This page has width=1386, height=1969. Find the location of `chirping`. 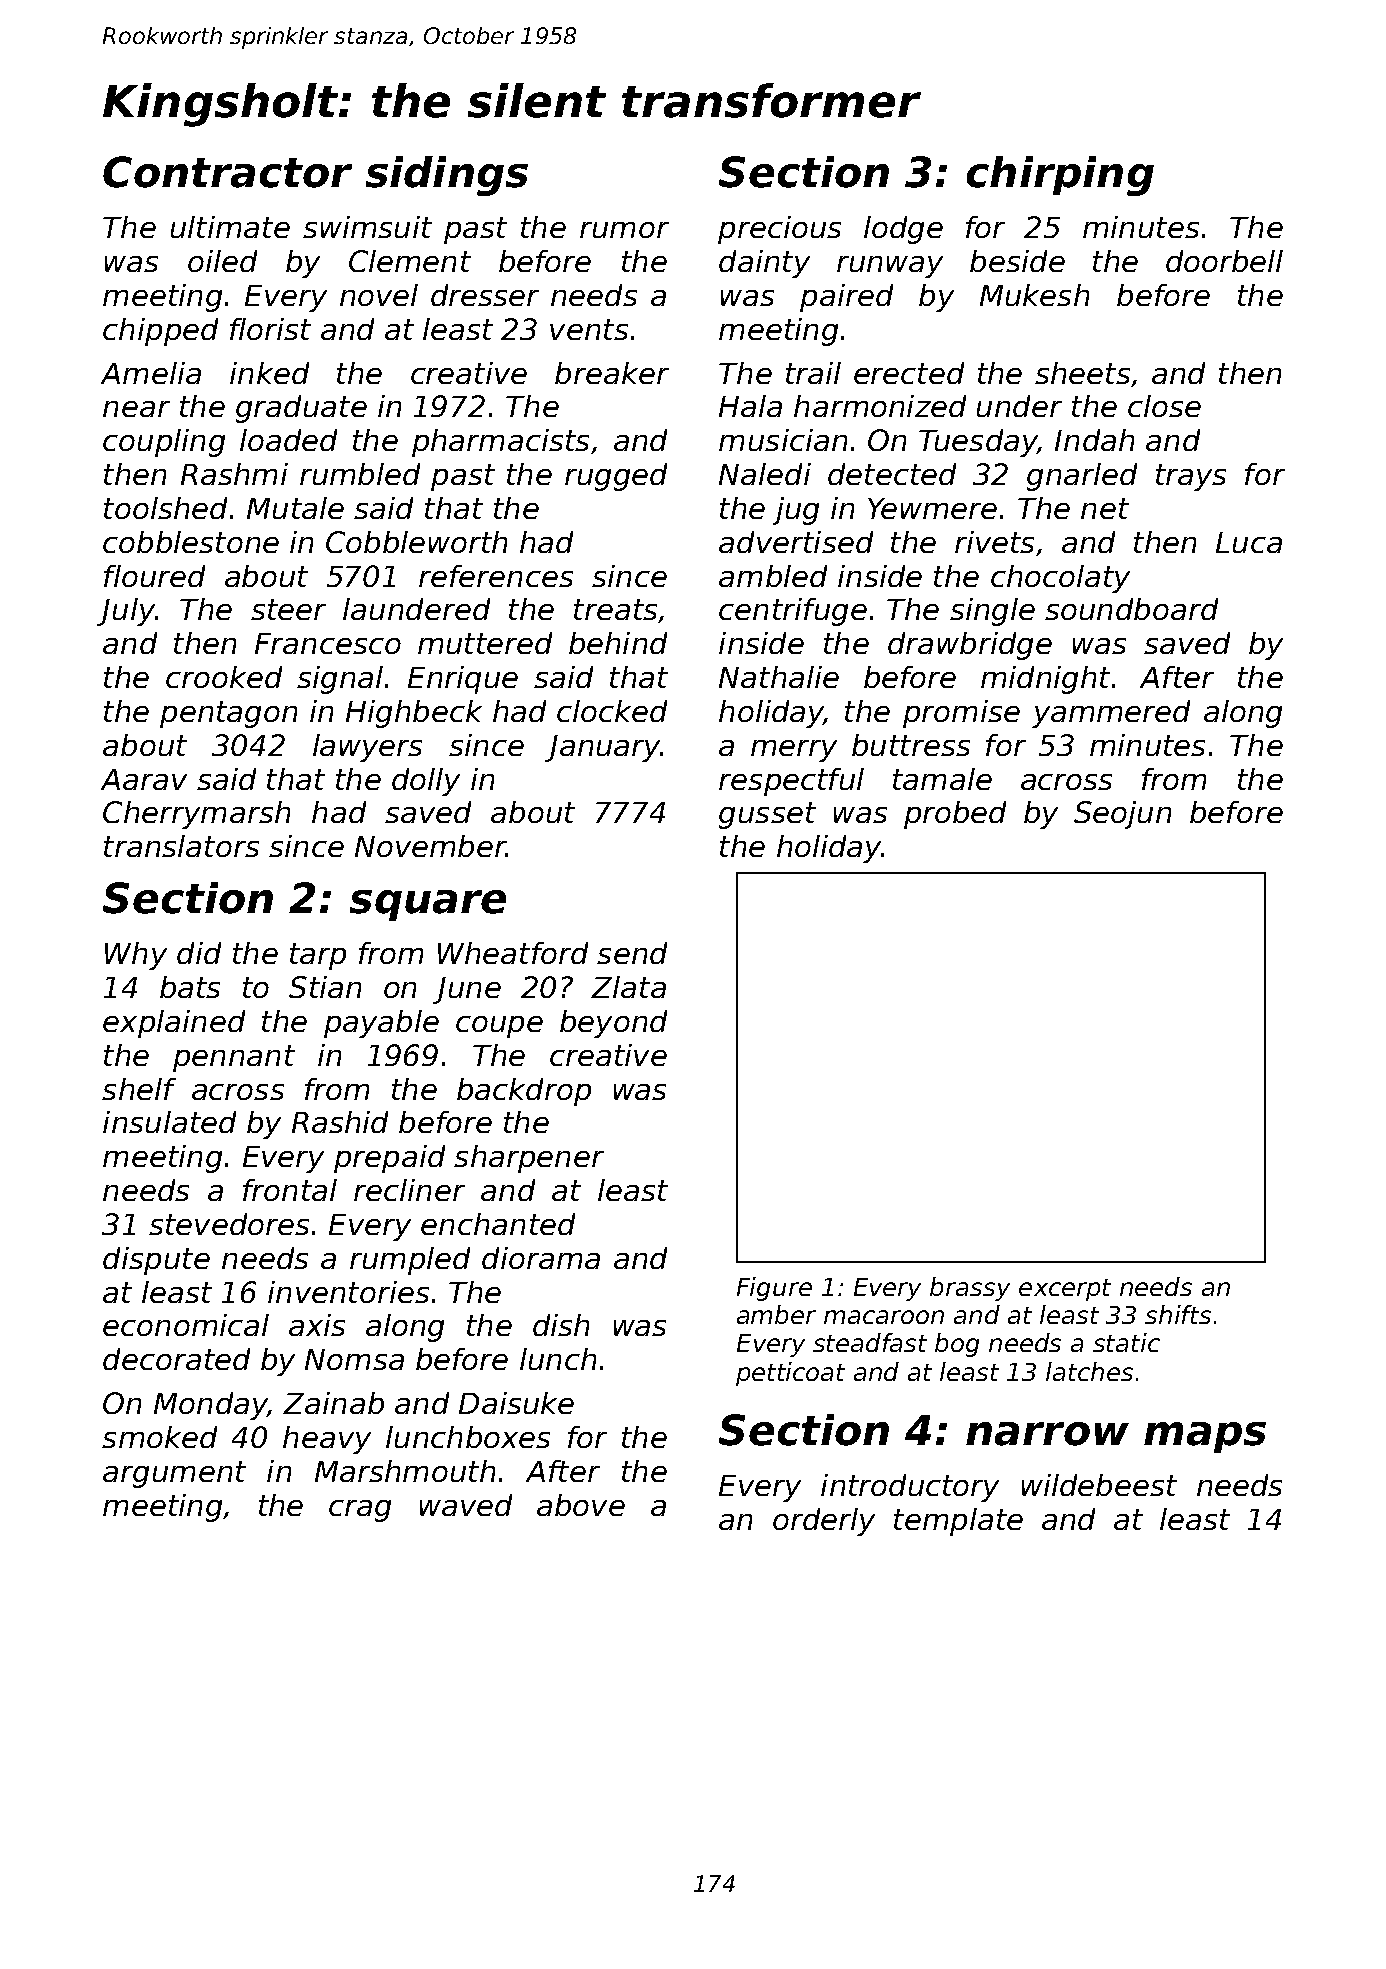

chirping is located at coordinates (1060, 176).
